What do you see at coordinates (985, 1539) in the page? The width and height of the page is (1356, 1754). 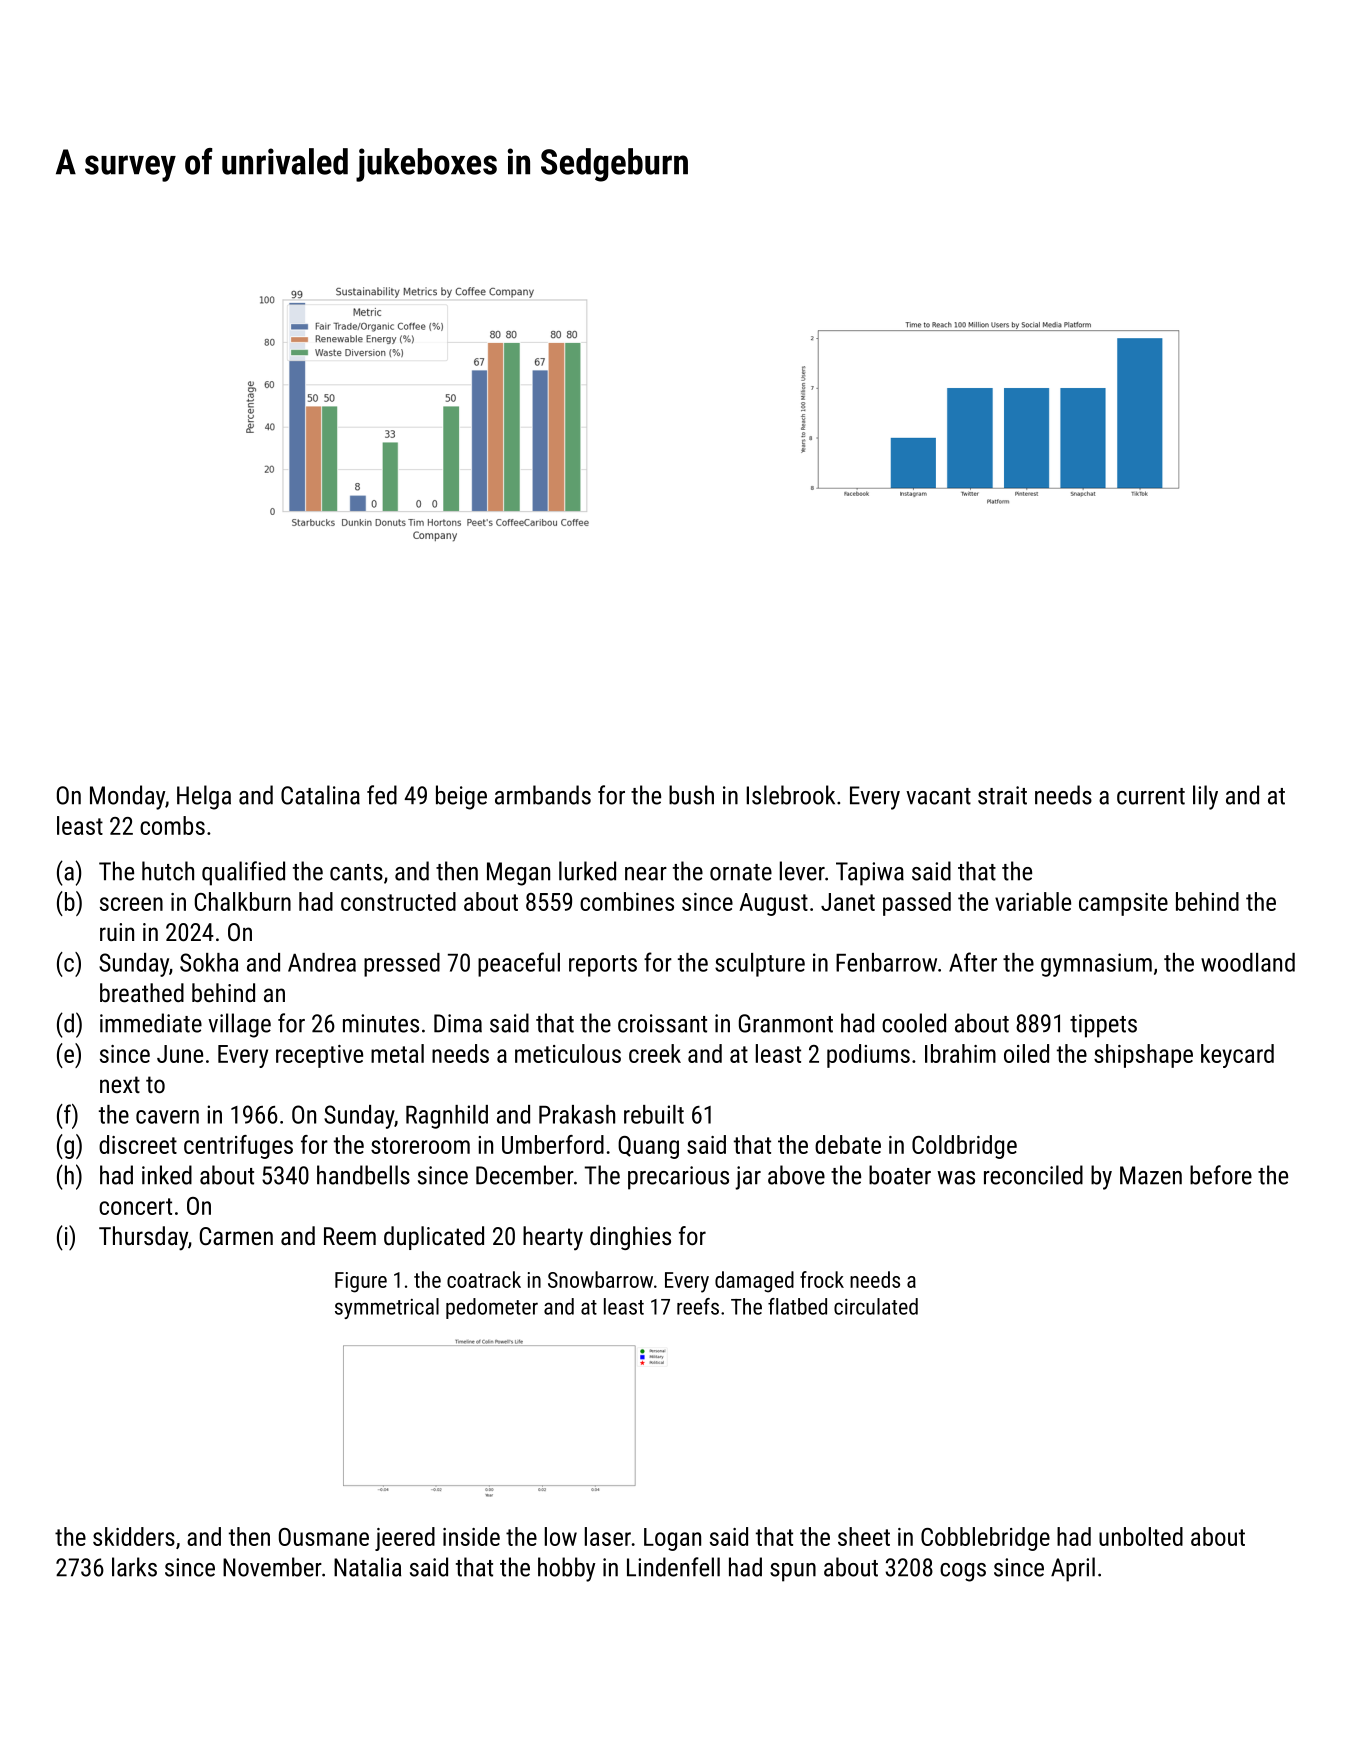 I see `Cobblebridge` at bounding box center [985, 1539].
